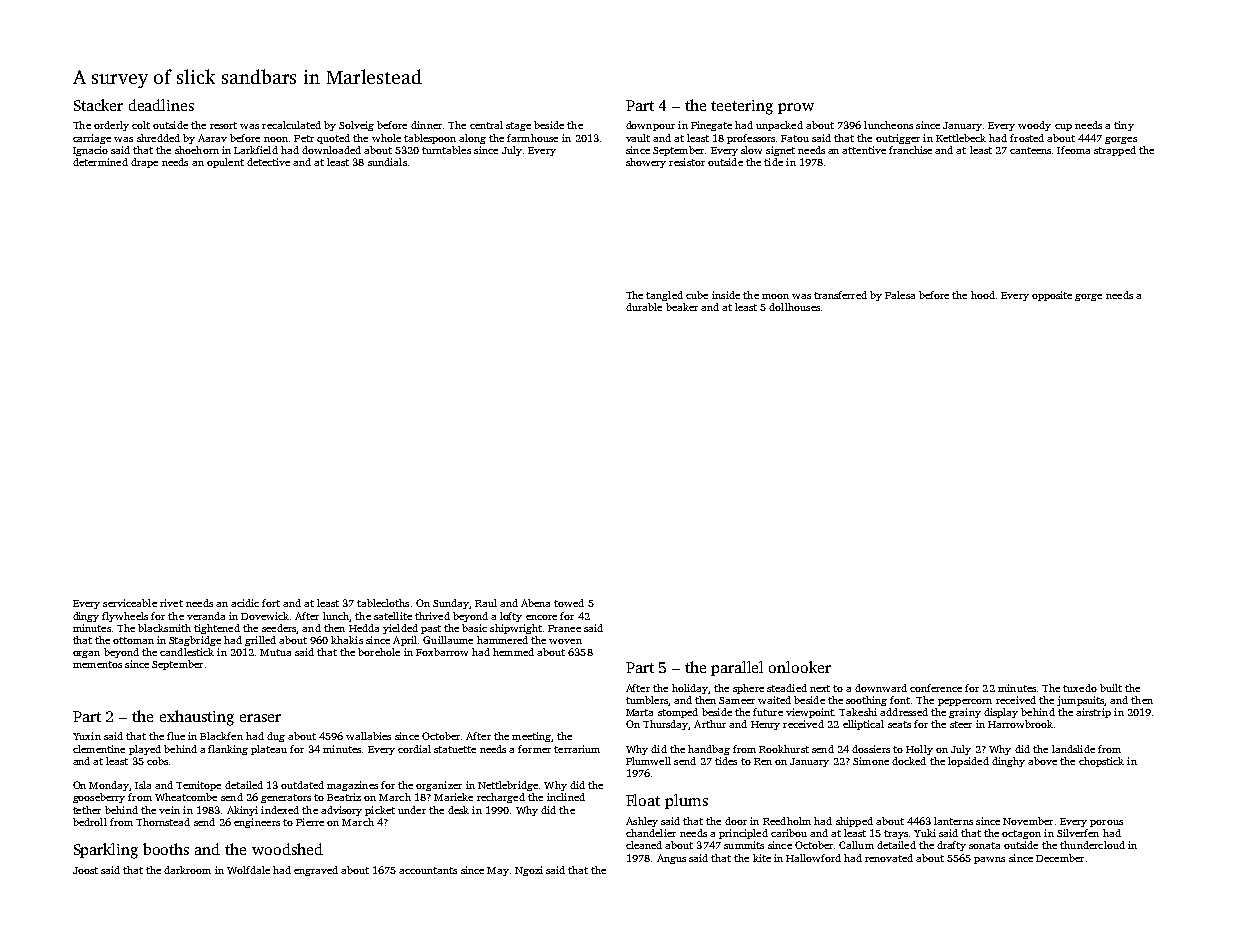 This screenshot has height=952, width=1233. What do you see at coordinates (644, 307) in the screenshot?
I see `durable` at bounding box center [644, 307].
